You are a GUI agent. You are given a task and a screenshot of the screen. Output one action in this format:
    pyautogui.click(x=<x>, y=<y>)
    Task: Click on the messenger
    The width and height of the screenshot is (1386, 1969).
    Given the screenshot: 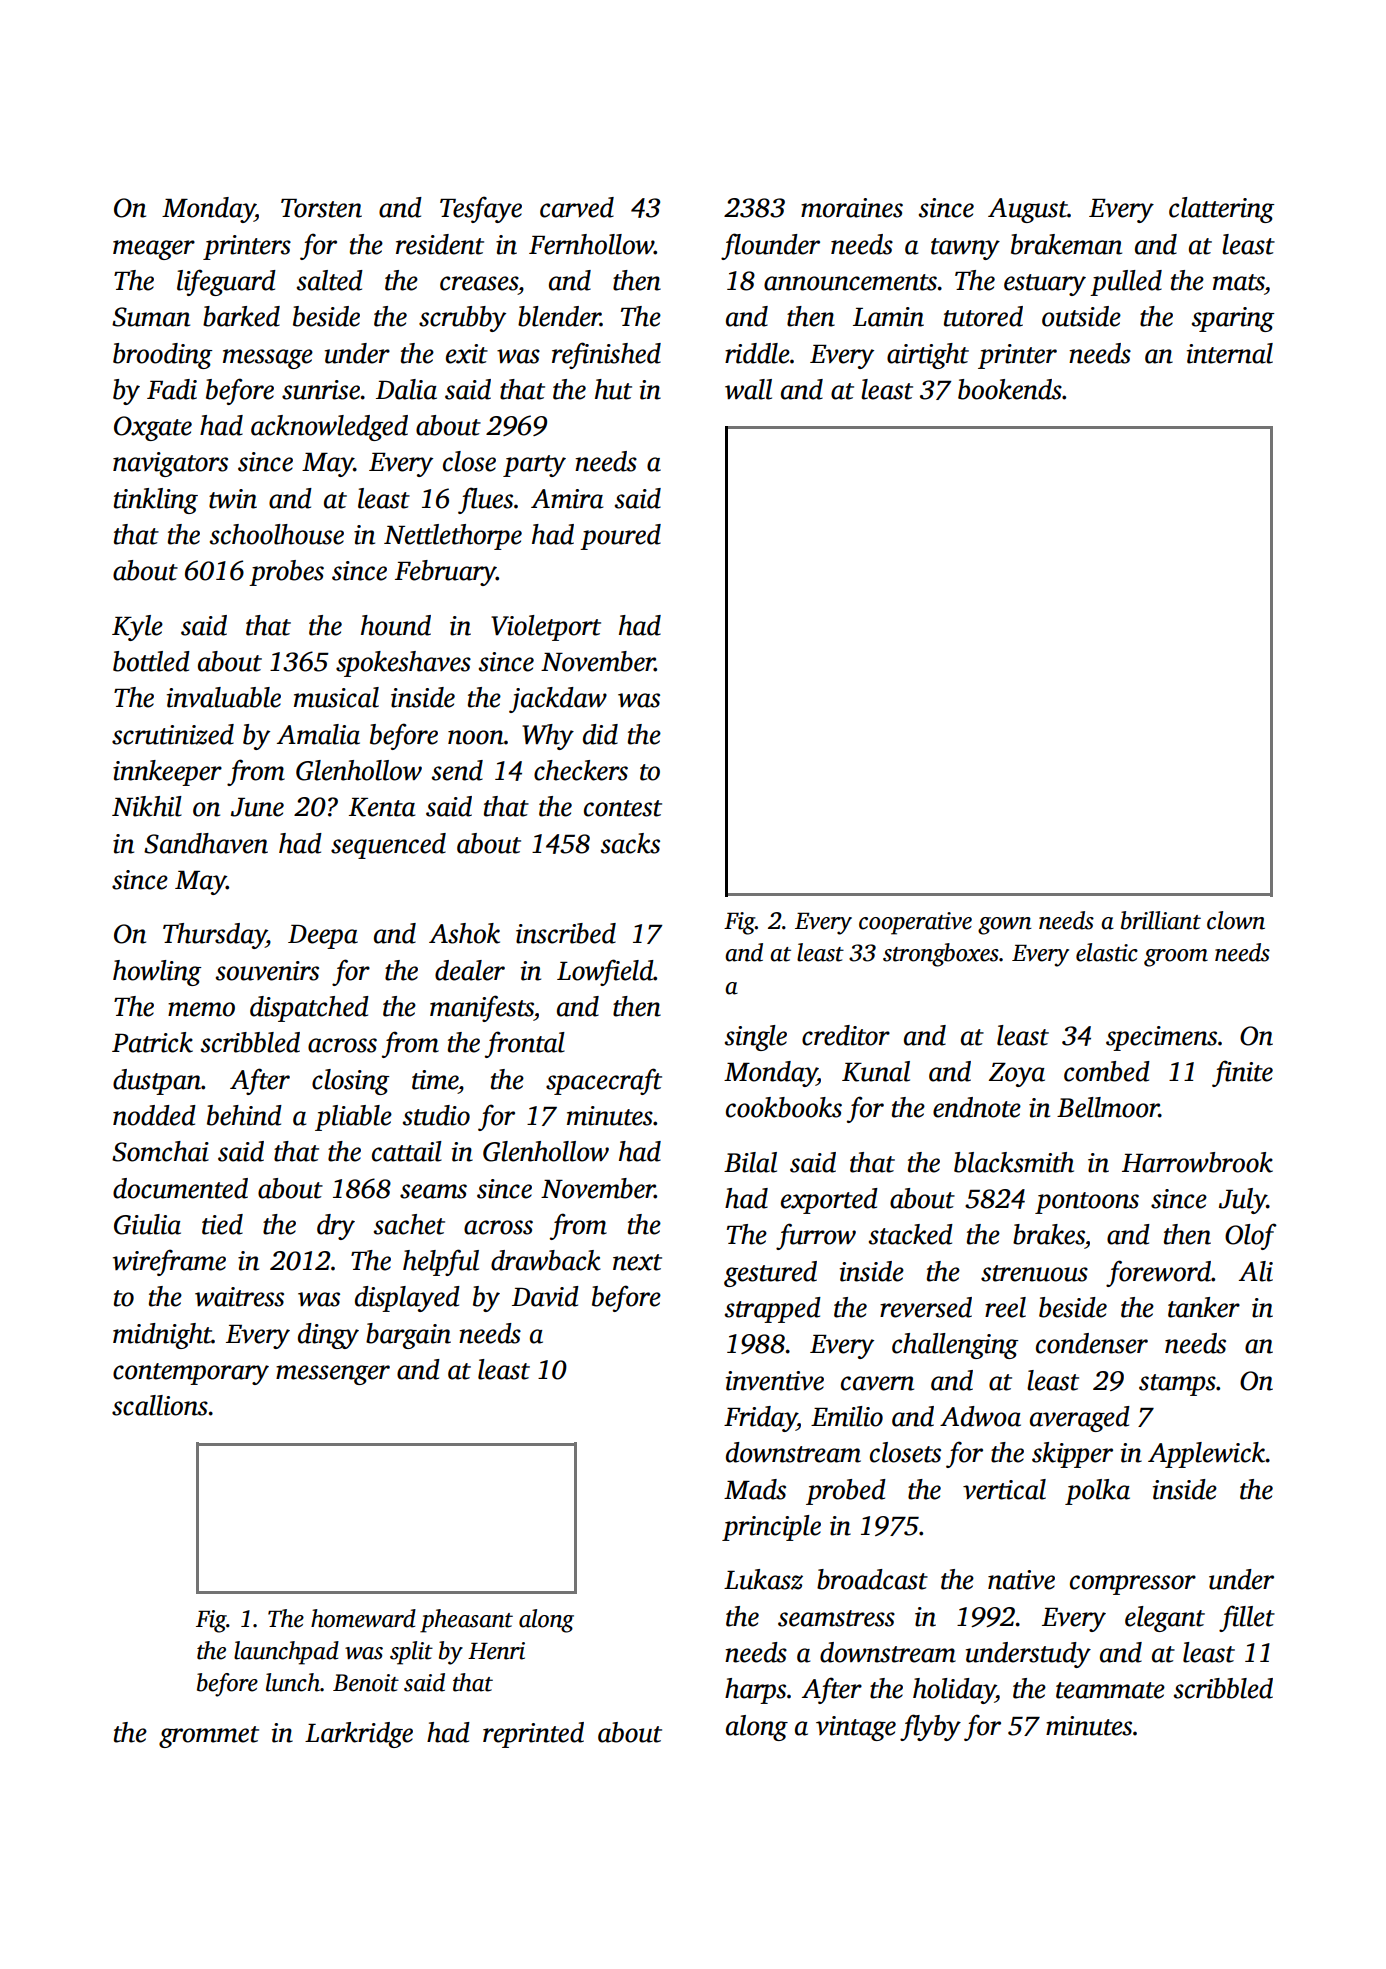 What is the action you would take?
    pyautogui.click(x=333, y=1375)
